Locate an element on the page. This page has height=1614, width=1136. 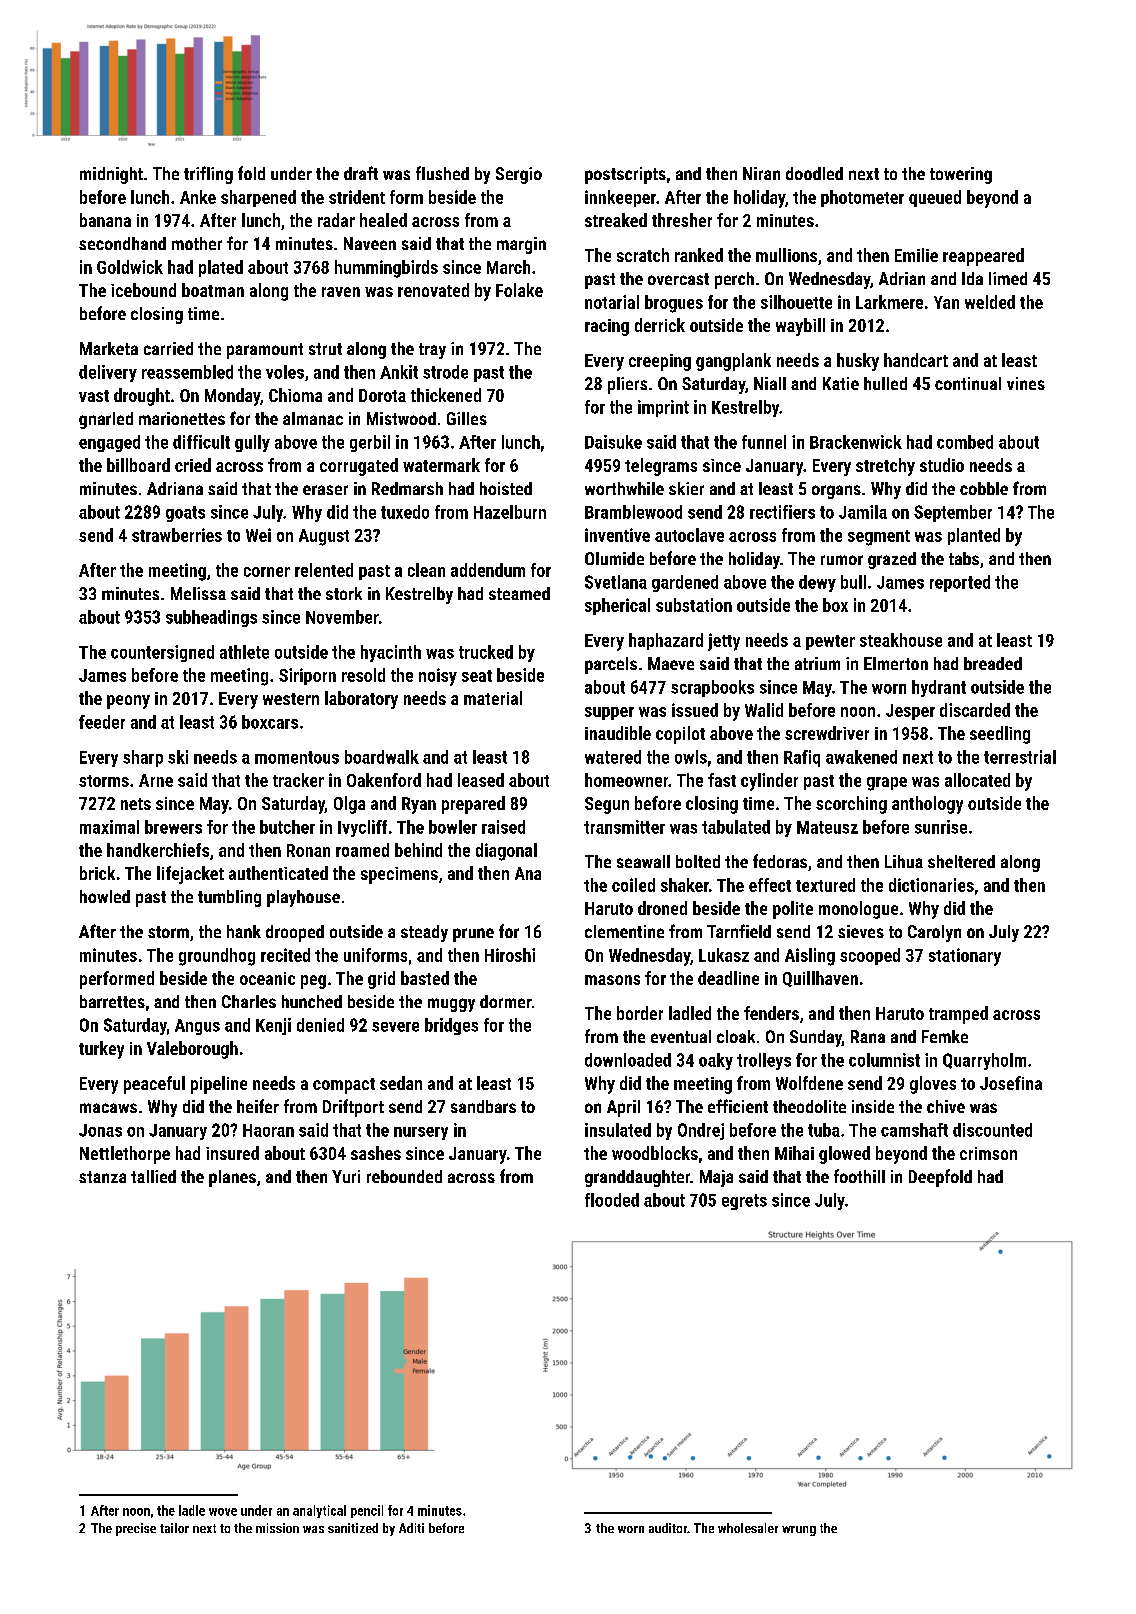
stationary is located at coordinates (965, 957).
